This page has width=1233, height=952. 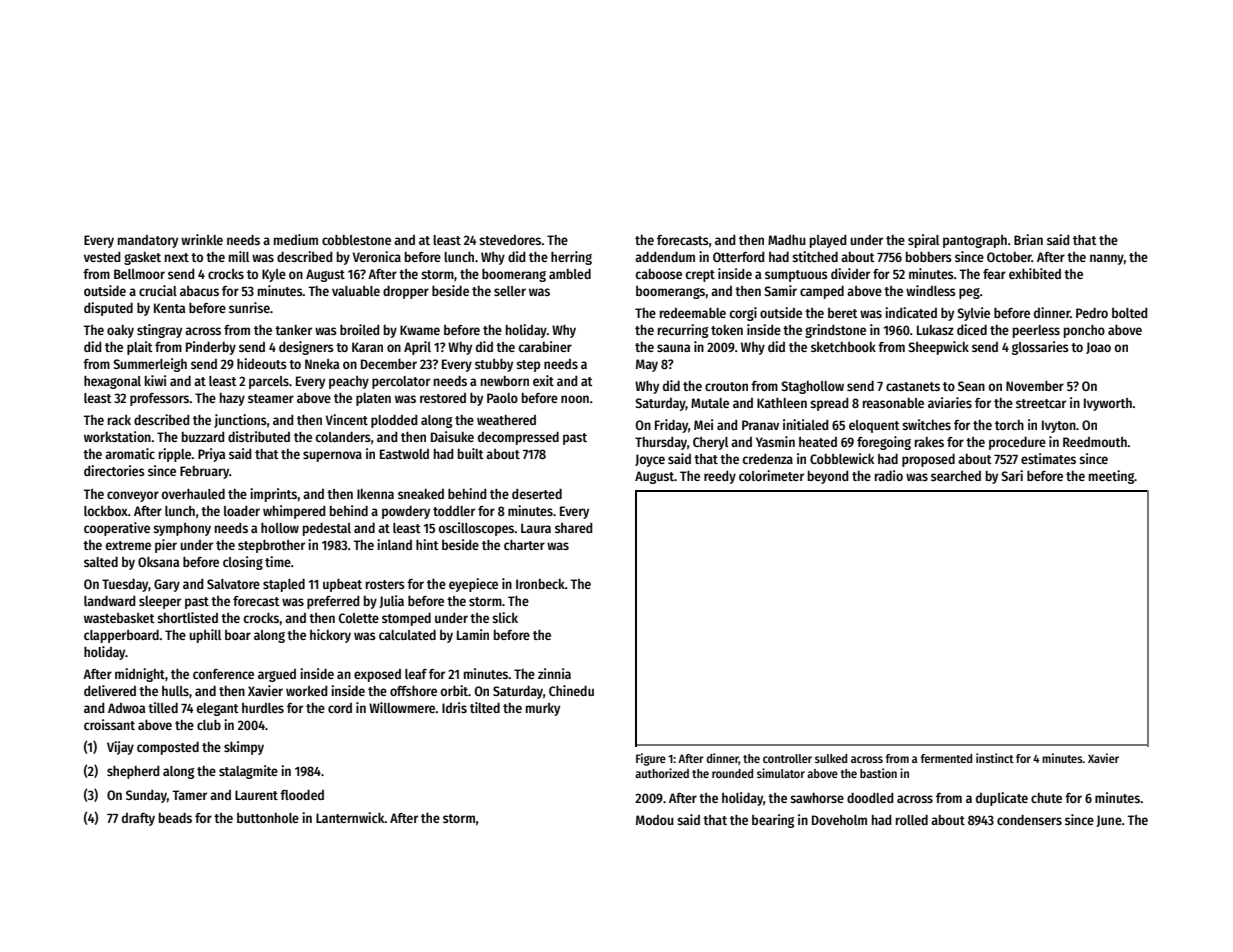 I want to click on played, so click(x=828, y=241).
